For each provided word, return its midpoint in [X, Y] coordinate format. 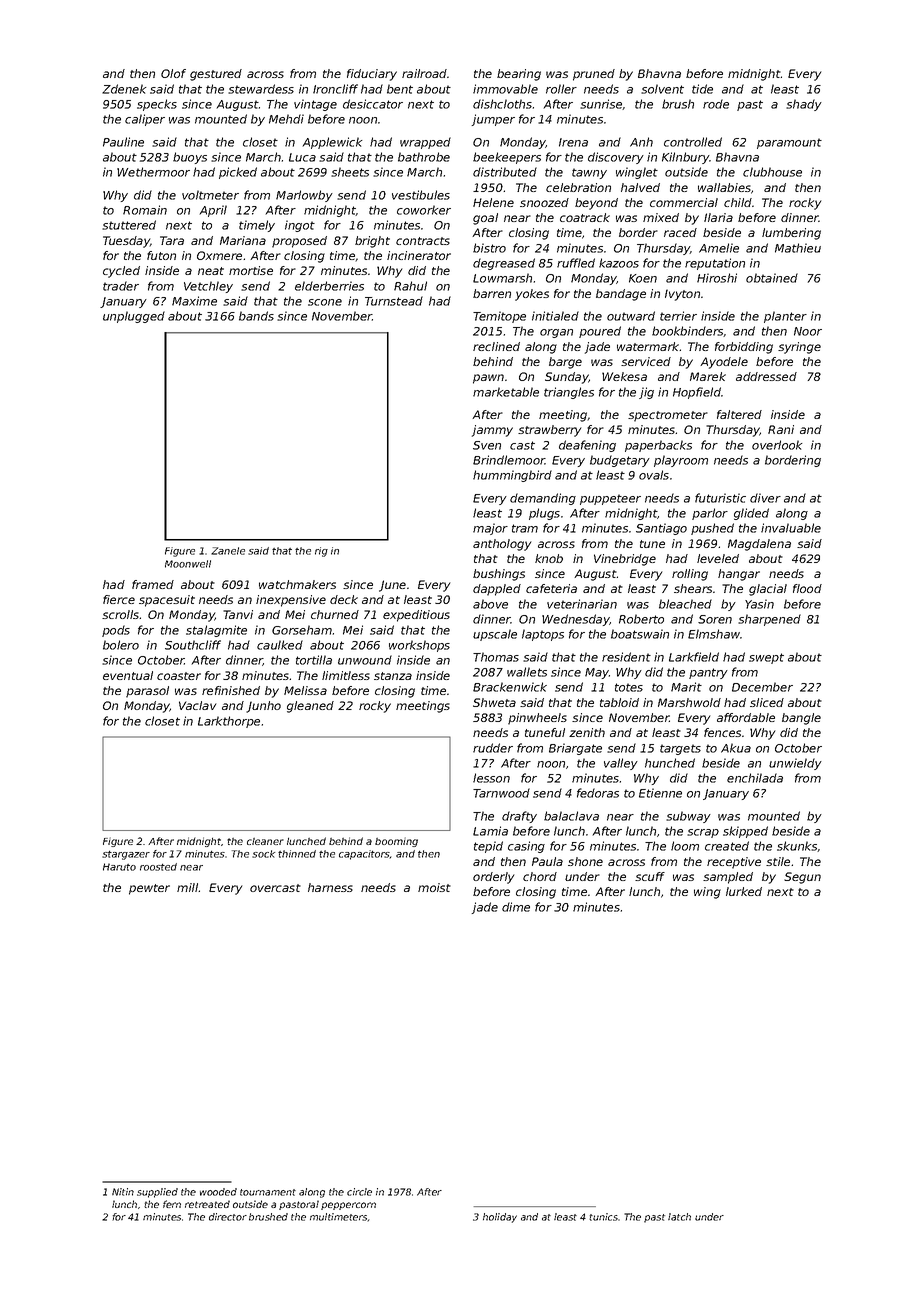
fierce [119, 599]
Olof [173, 73]
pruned [594, 75]
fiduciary [372, 75]
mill [188, 887]
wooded [218, 1192]
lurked [744, 891]
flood [807, 588]
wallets [527, 672]
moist [434, 887]
